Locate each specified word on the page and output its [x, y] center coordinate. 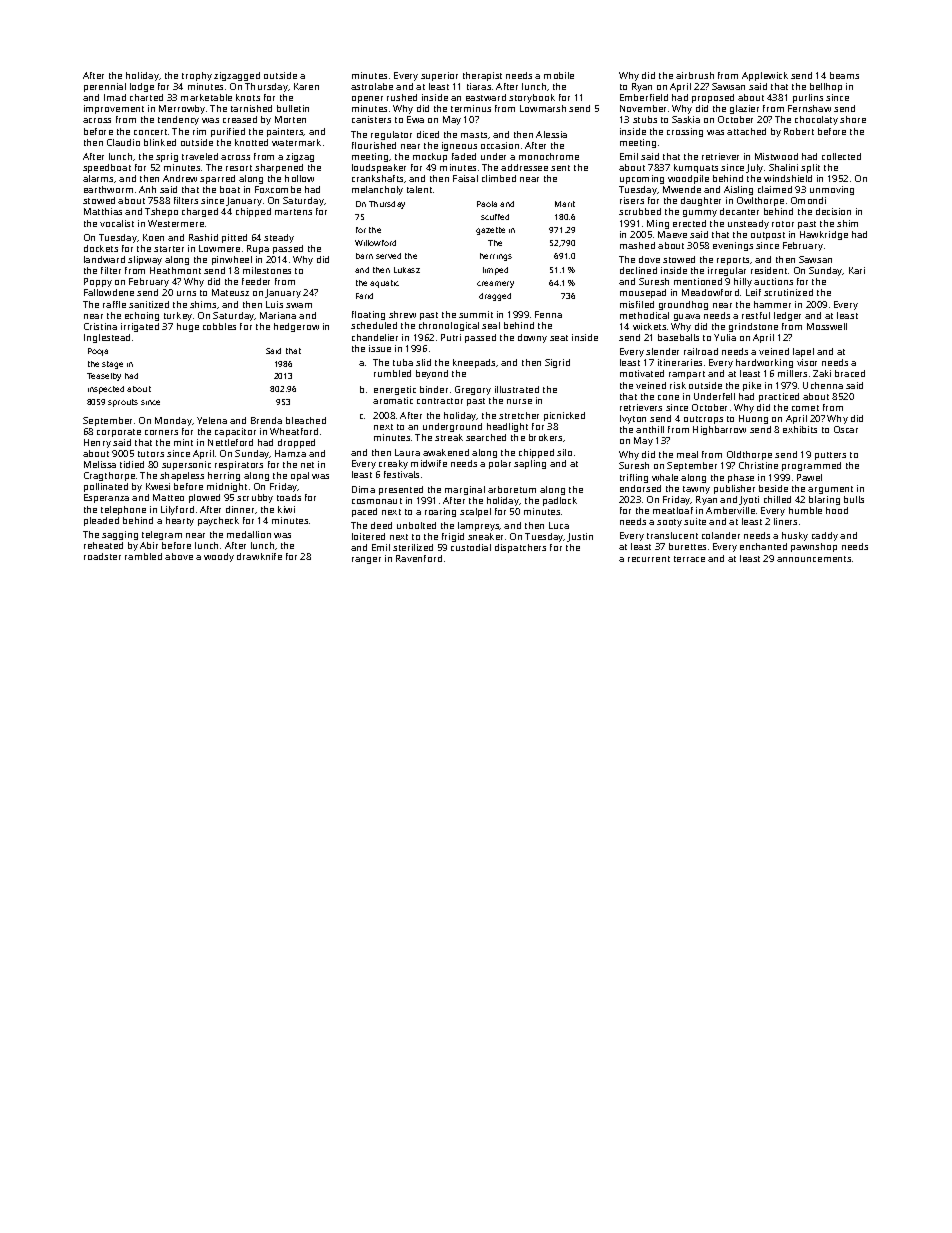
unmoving [832, 190]
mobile [559, 75]
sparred [217, 179]
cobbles [219, 326]
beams [844, 75]
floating [368, 315]
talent [419, 189]
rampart [687, 375]
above [179, 556]
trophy [197, 76]
